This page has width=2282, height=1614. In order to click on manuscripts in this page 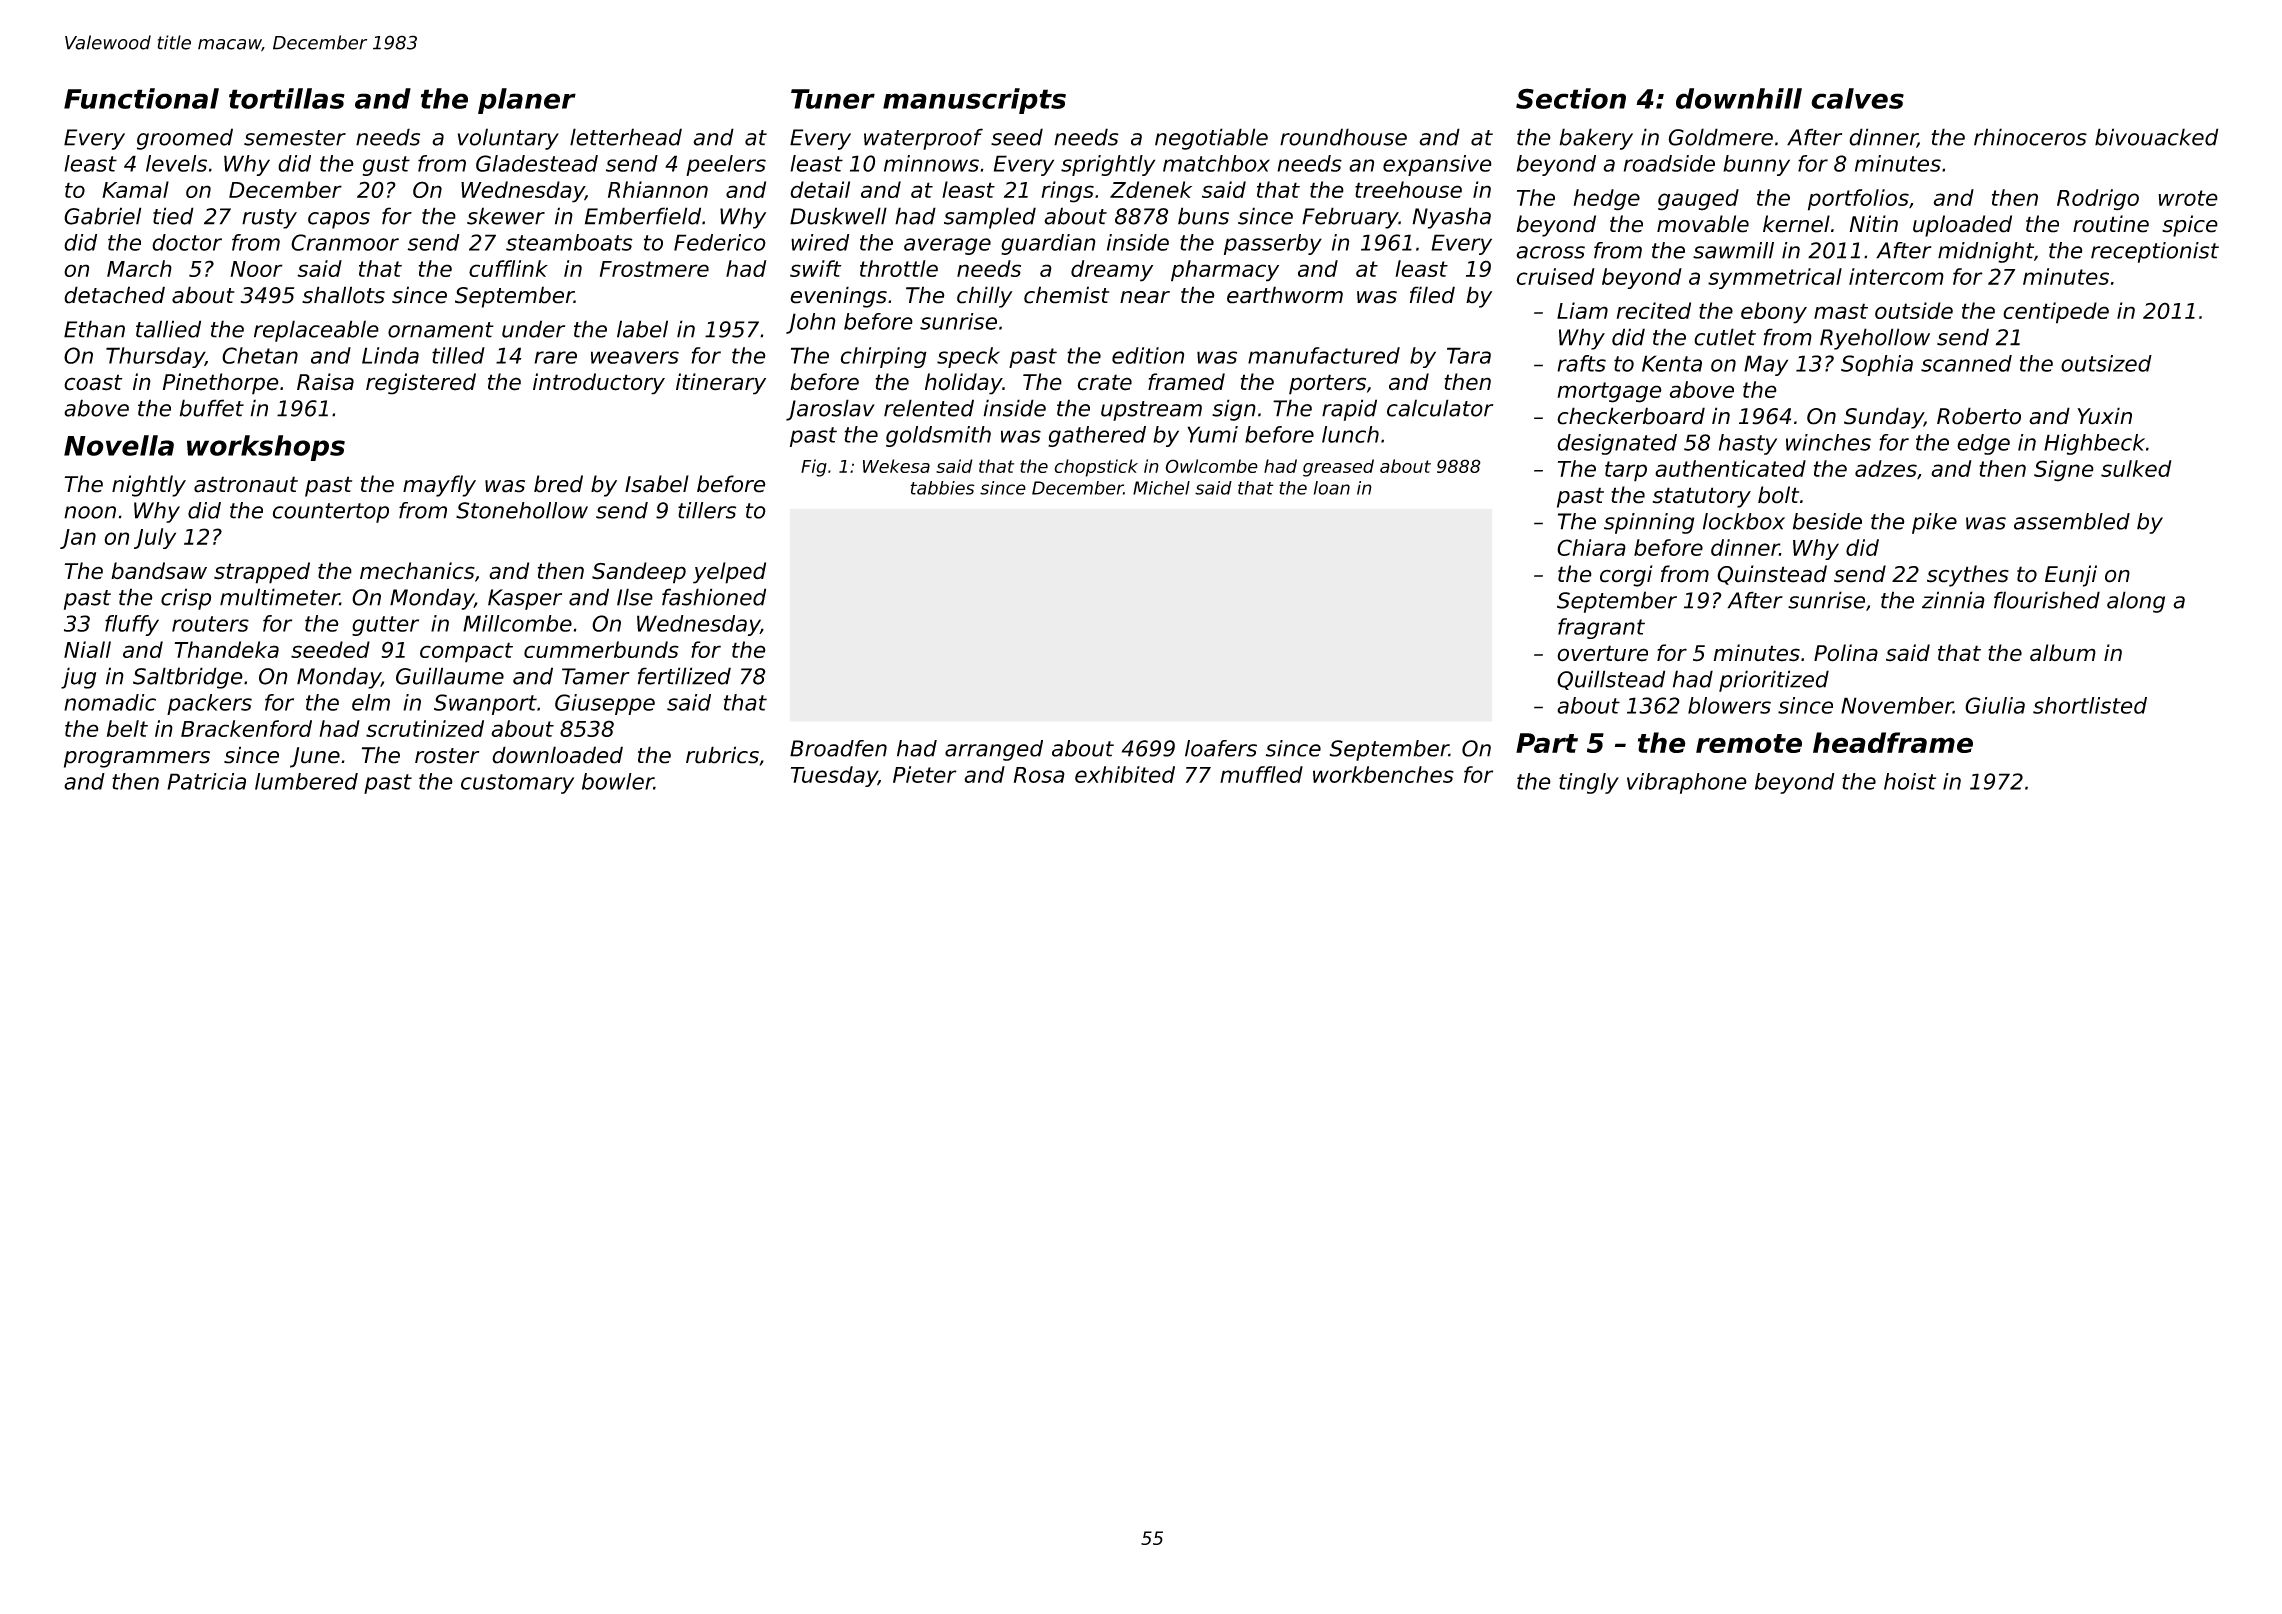, I will do `click(974, 101)`.
